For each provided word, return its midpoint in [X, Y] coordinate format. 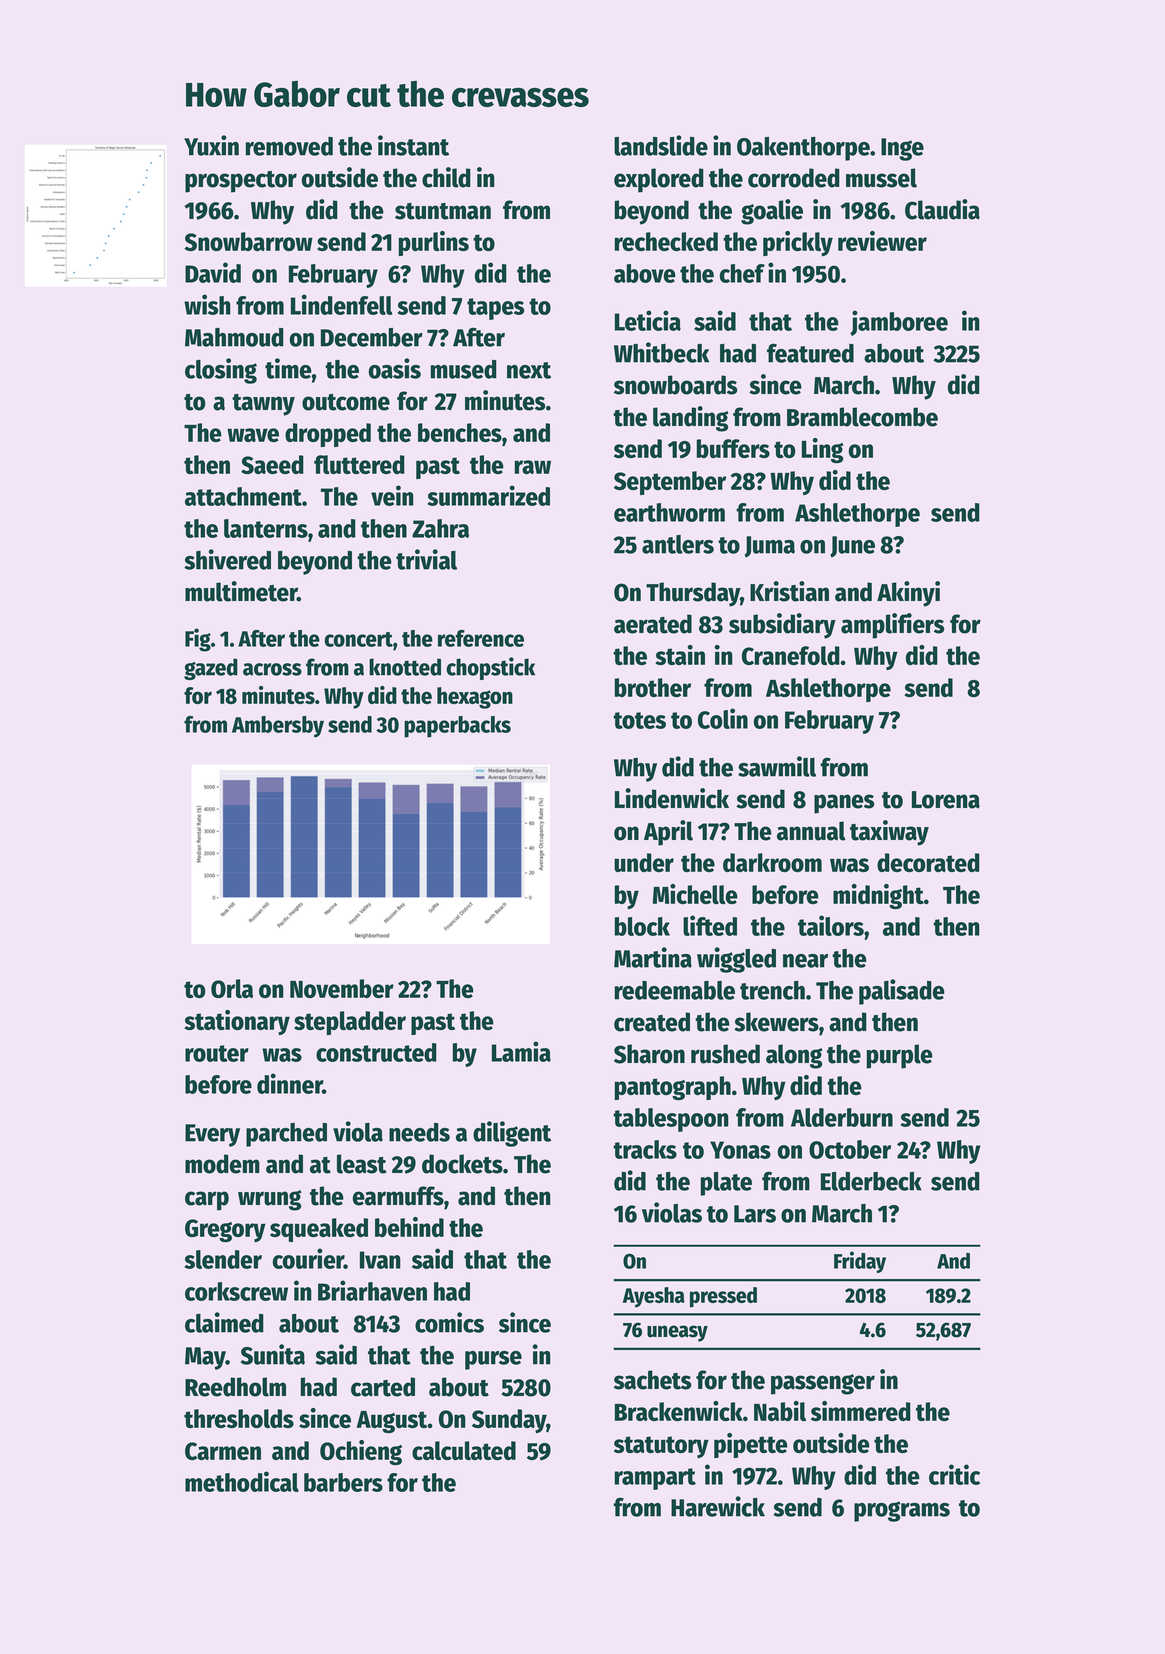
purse [493, 1360]
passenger [823, 1384]
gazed [211, 669]
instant [413, 145]
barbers [343, 1482]
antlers [678, 544]
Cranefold [791, 655]
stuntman [443, 211]
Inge [902, 149]
